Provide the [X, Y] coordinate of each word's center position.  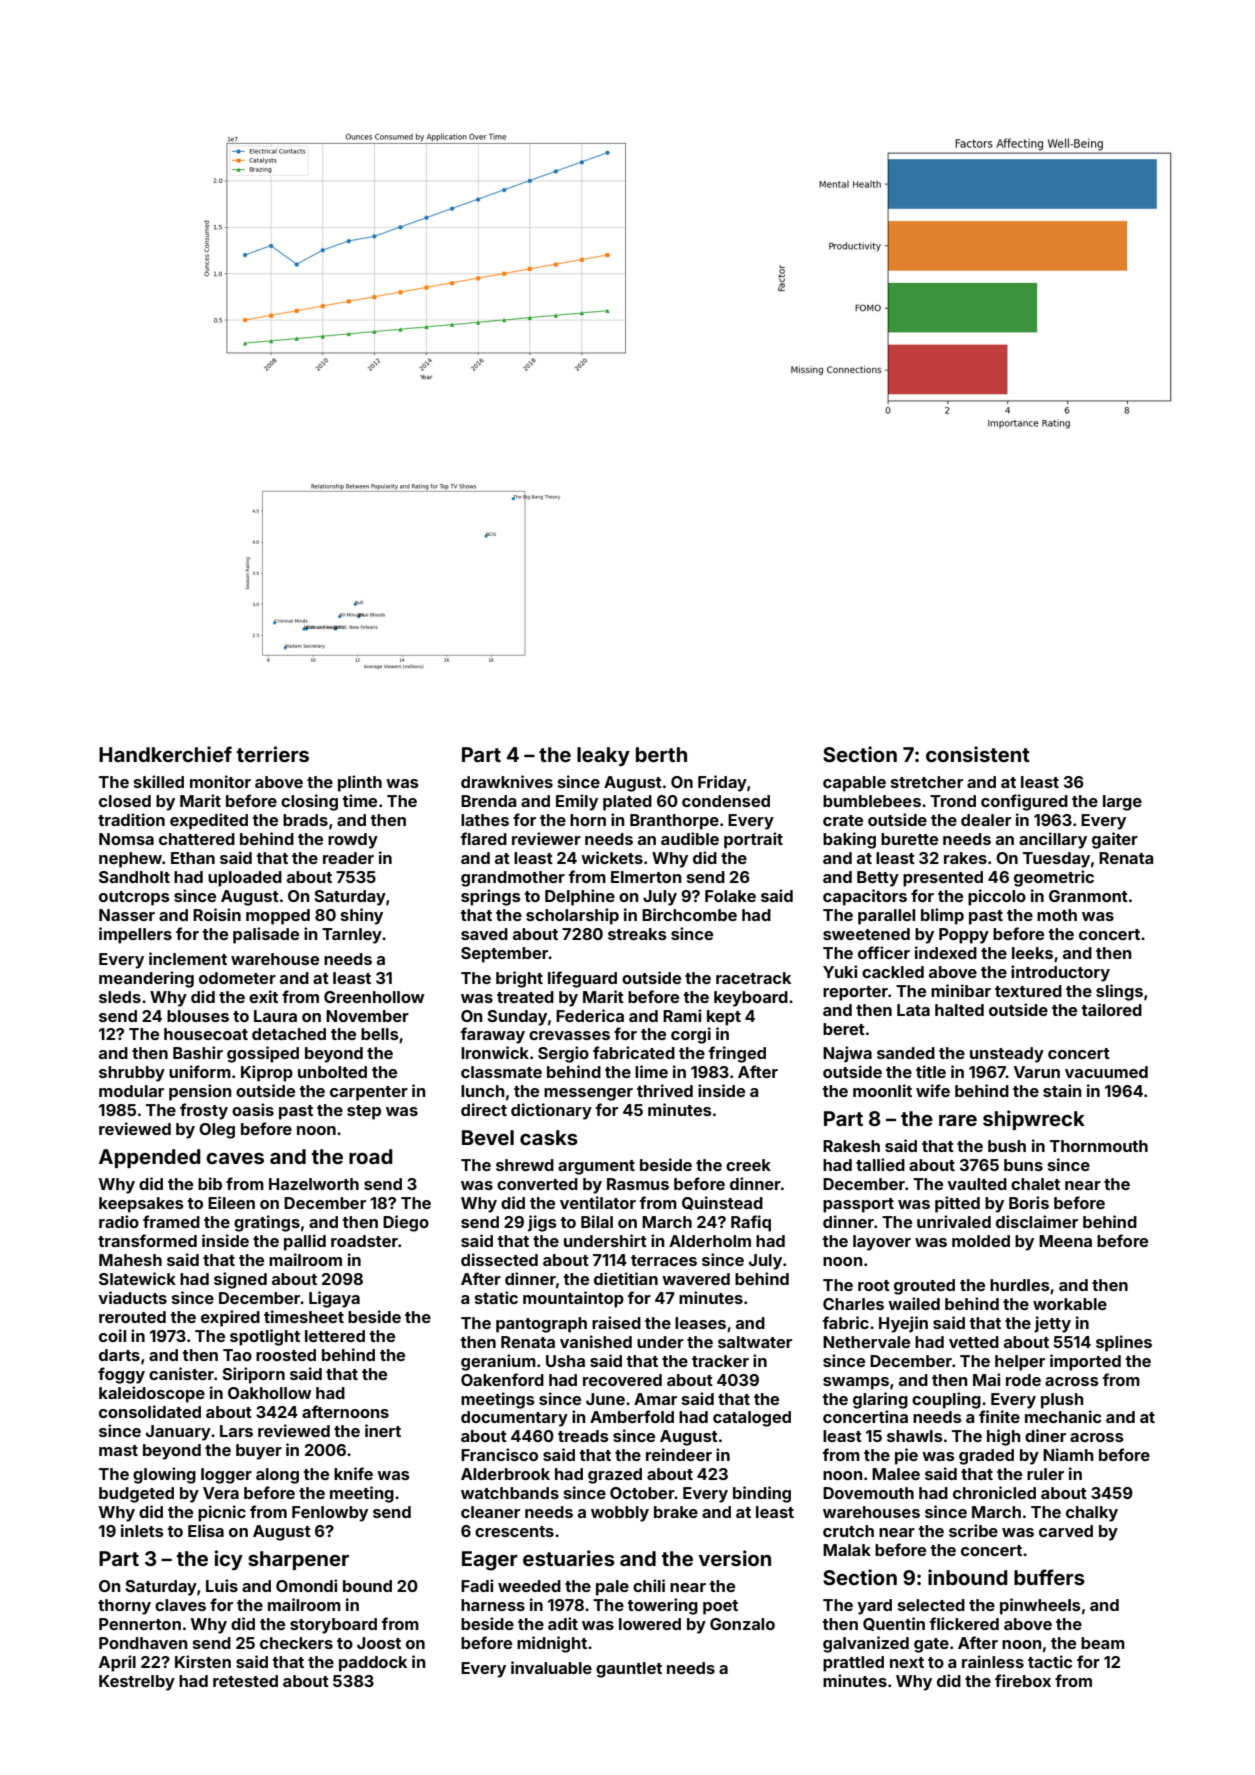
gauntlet [629, 1670]
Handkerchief [165, 754]
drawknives [507, 781]
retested [245, 1681]
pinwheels [1040, 1606]
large [1122, 803]
